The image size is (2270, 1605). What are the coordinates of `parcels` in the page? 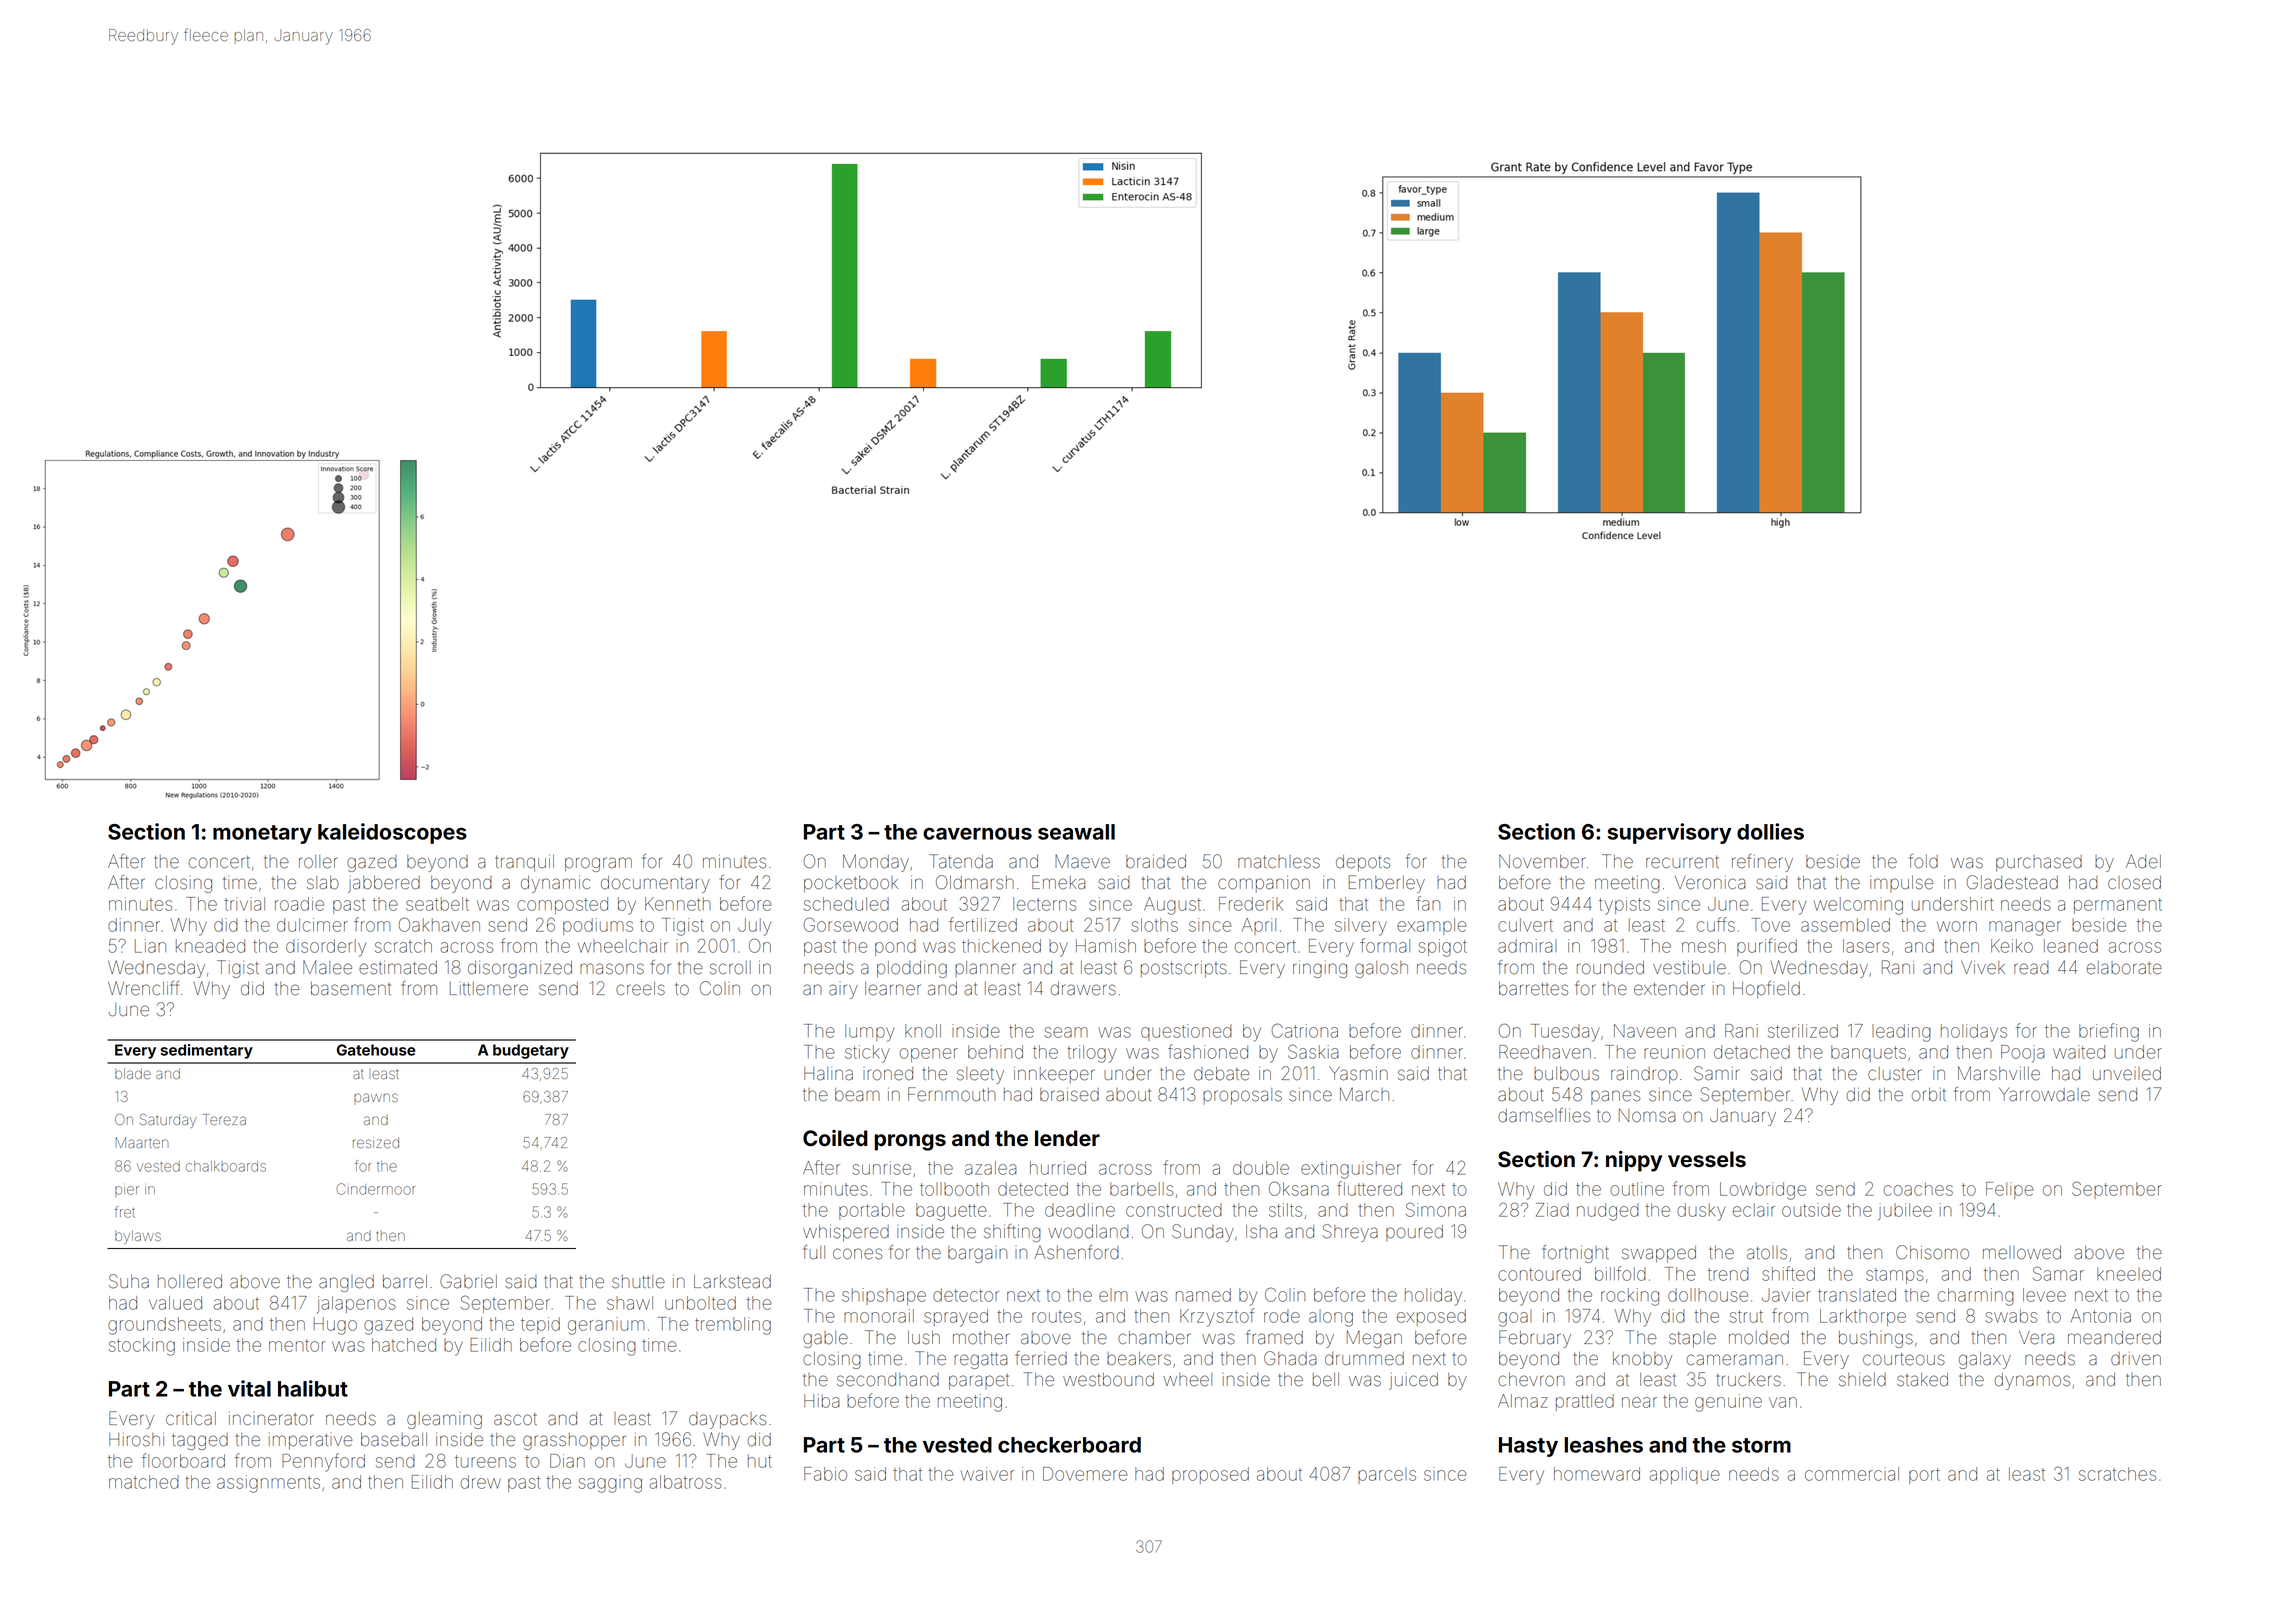 It's located at (1387, 1476).
